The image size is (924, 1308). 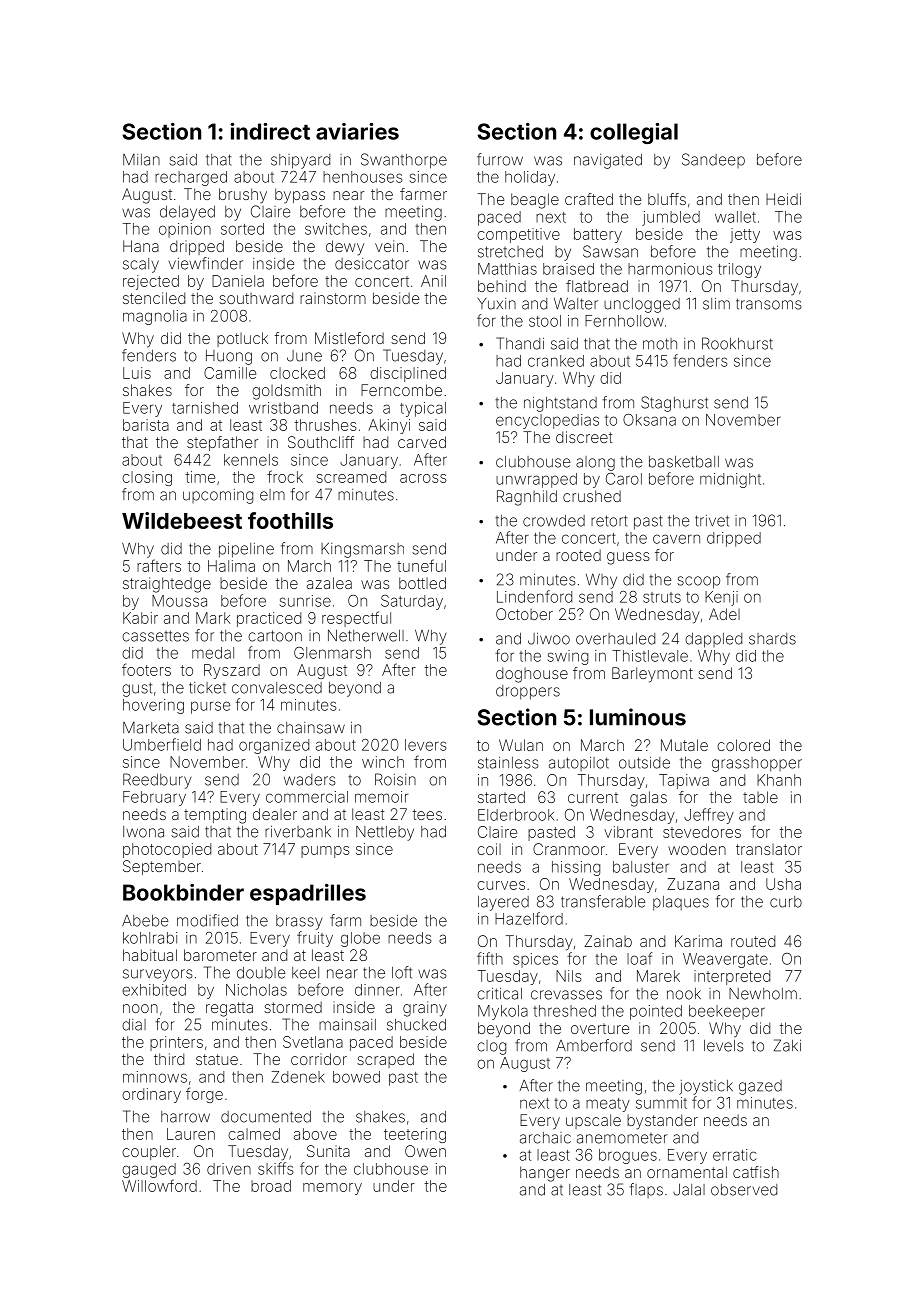 I want to click on Willowford, so click(x=159, y=1185).
